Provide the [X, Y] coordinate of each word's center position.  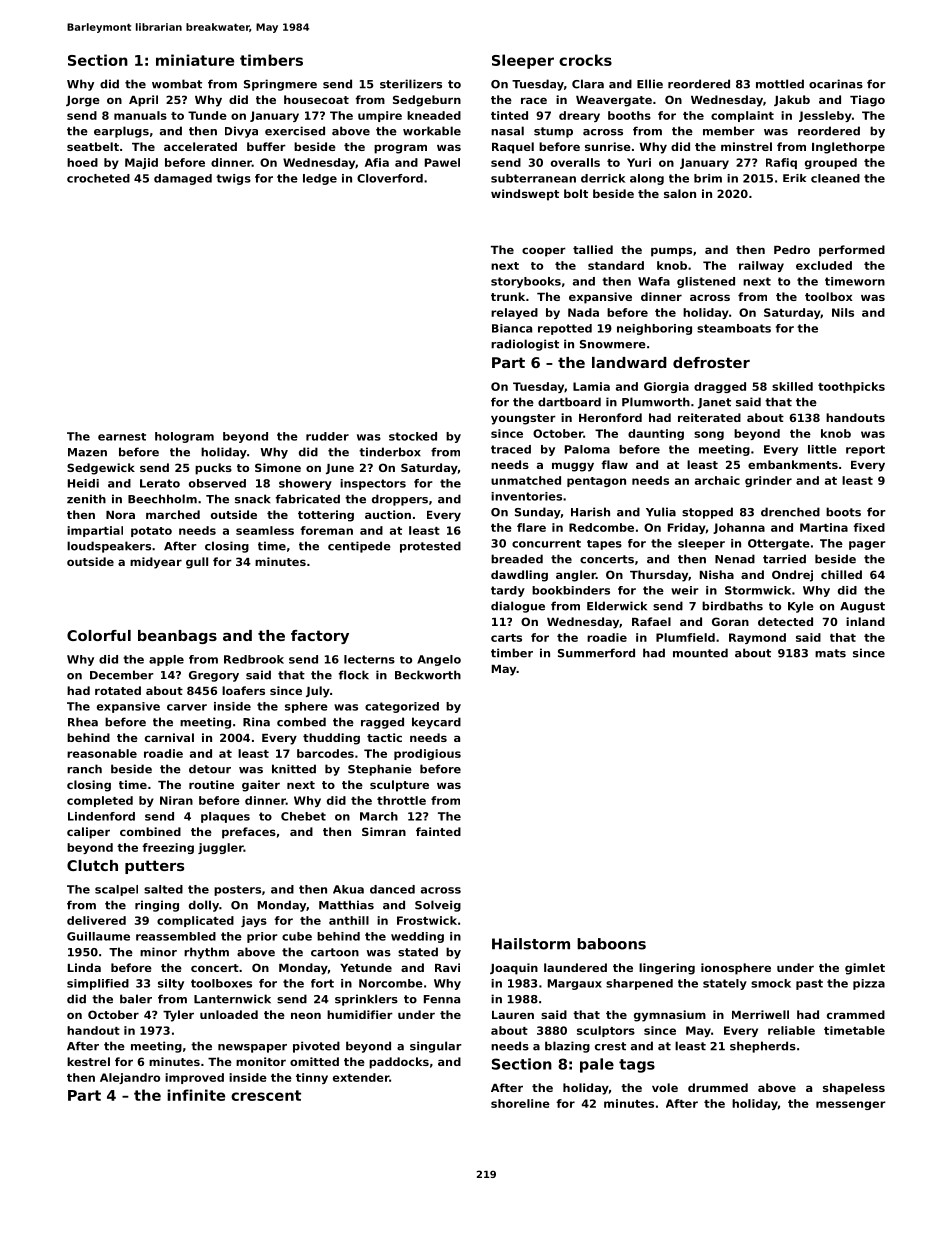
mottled [780, 84]
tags [637, 1066]
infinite [196, 1095]
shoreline [520, 1103]
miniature [195, 60]
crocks [585, 60]
